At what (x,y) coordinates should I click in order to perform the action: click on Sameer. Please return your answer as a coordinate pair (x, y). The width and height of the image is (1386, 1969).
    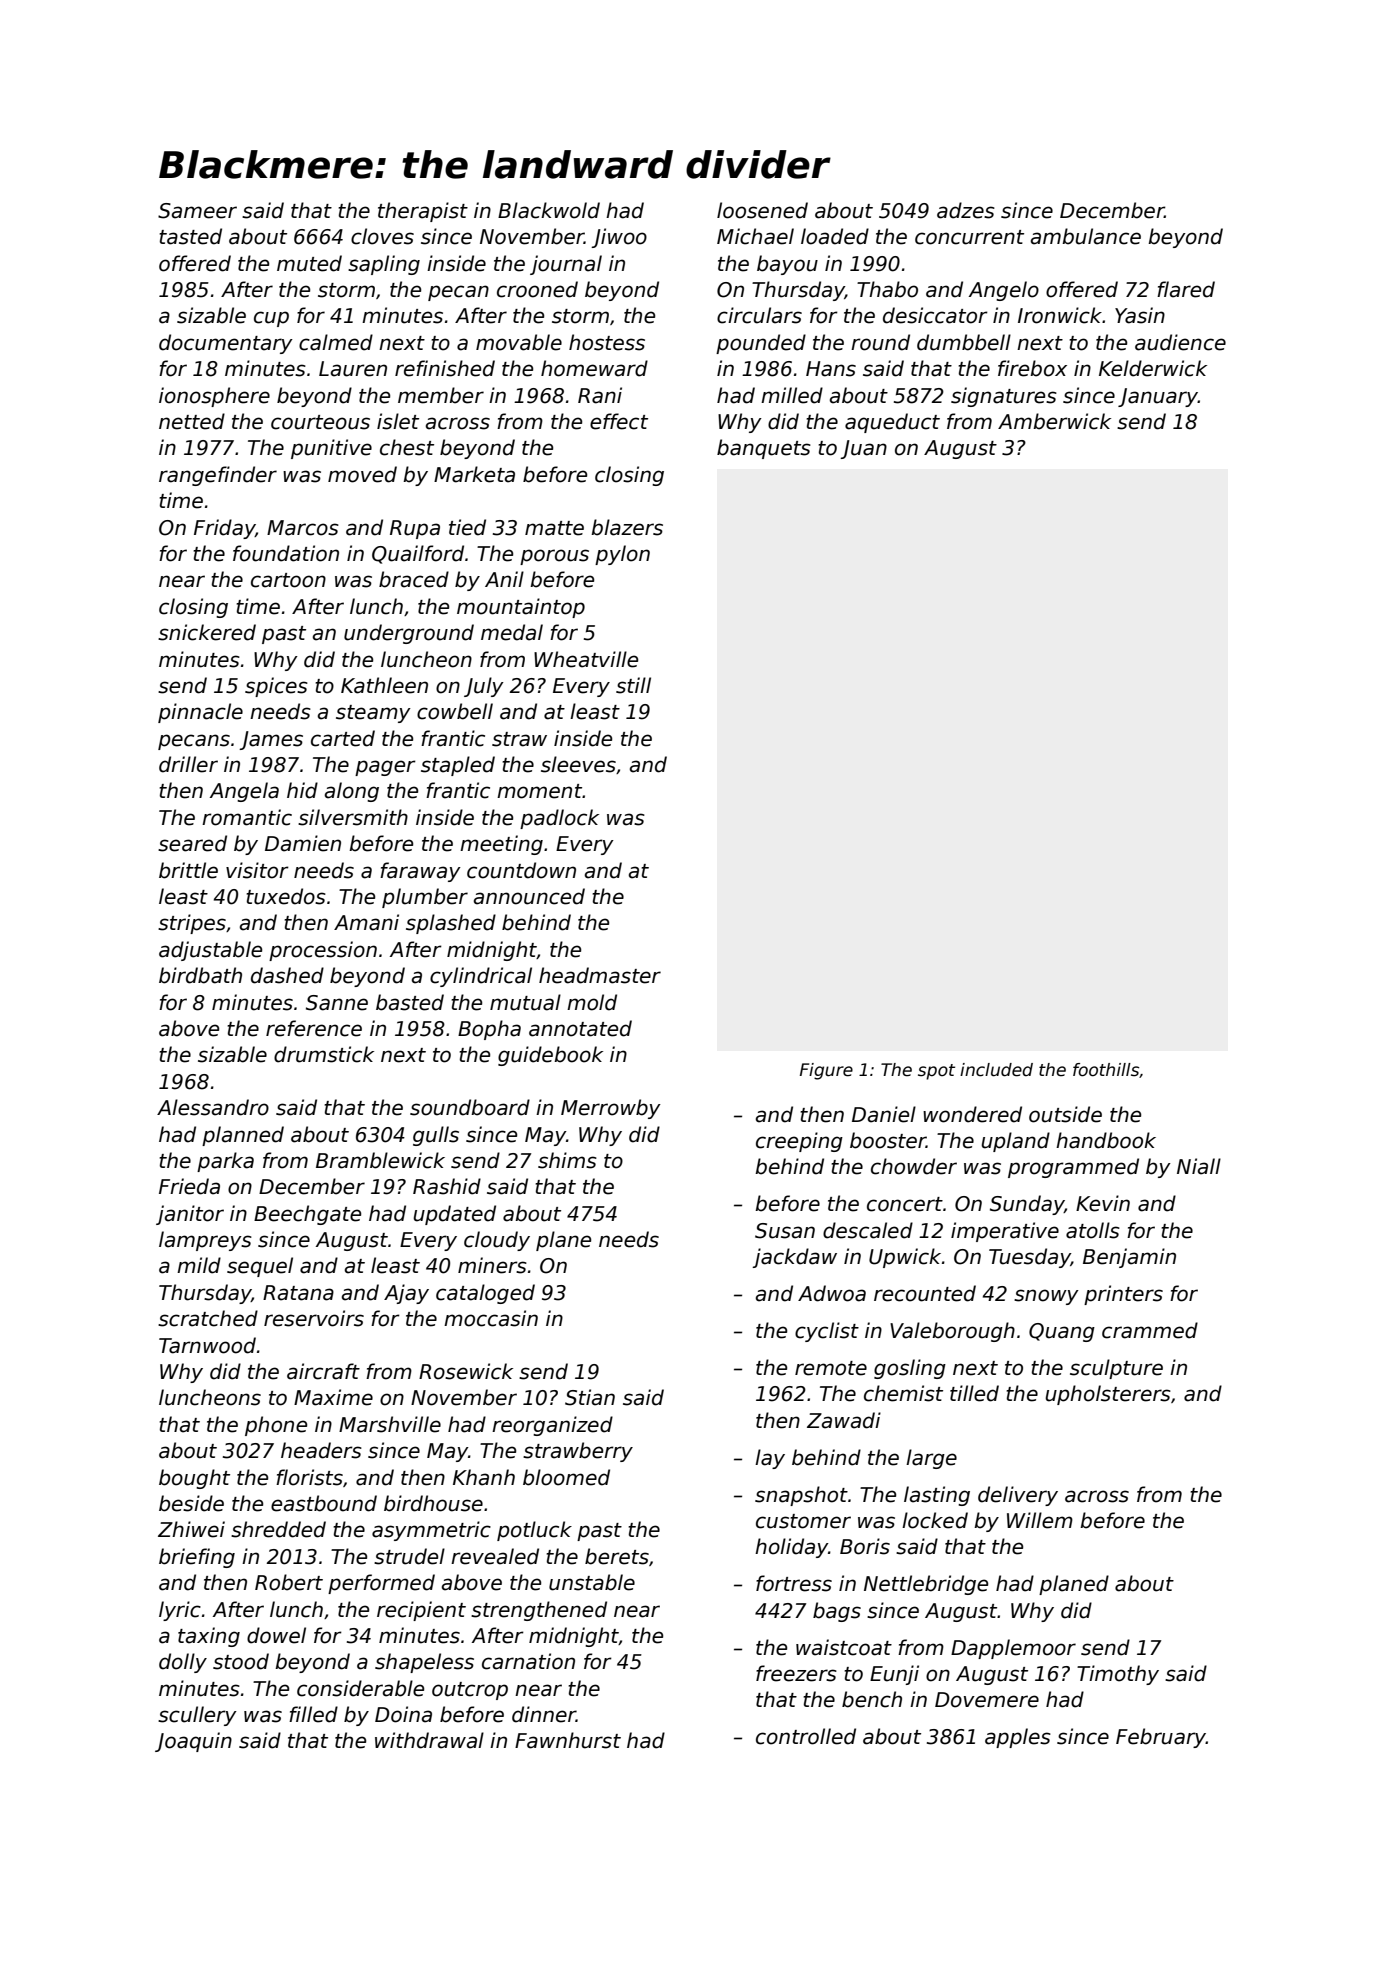
    Looking at the image, I should click on (197, 211).
